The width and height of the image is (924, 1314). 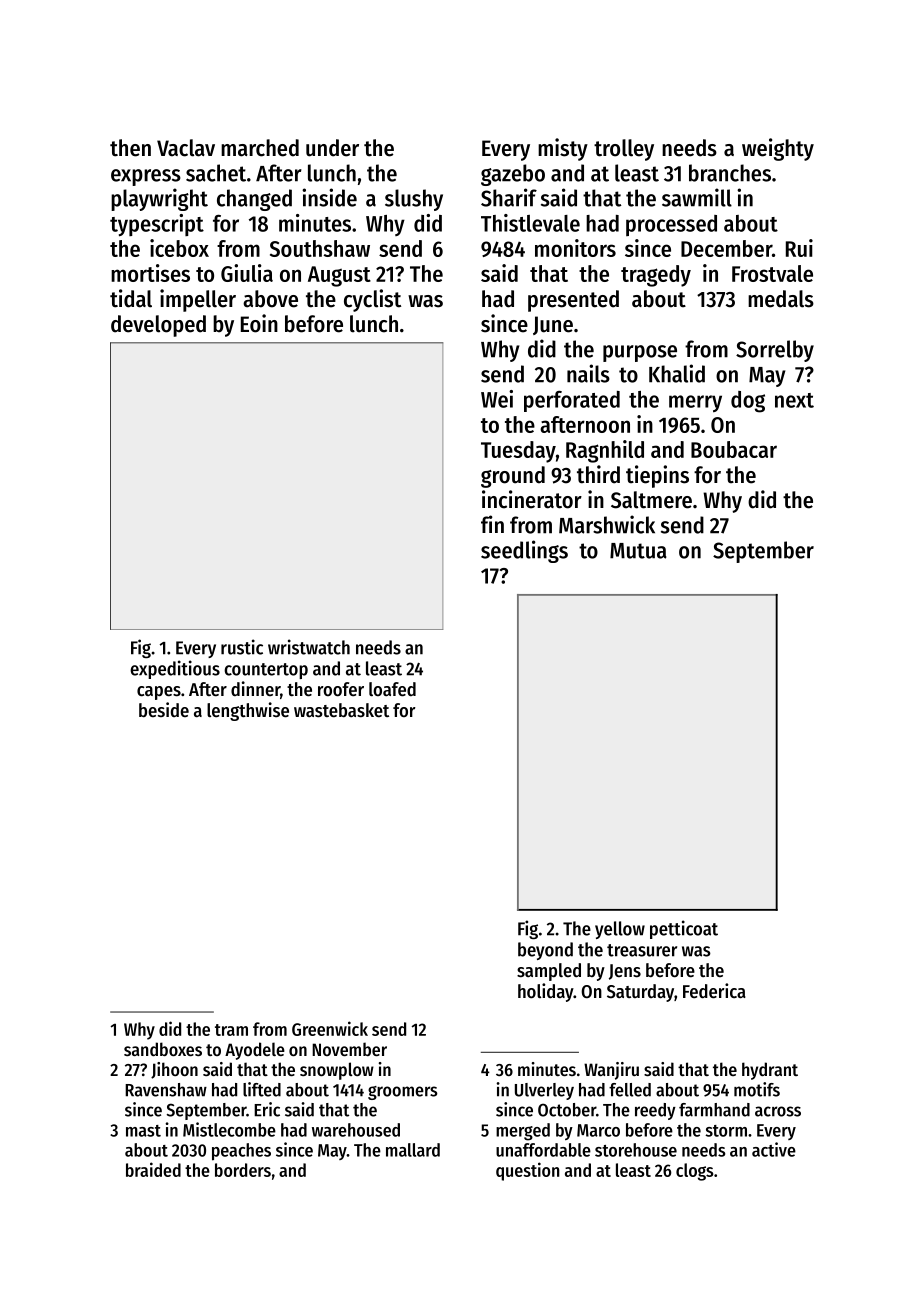 I want to click on seedlings, so click(x=524, y=551).
